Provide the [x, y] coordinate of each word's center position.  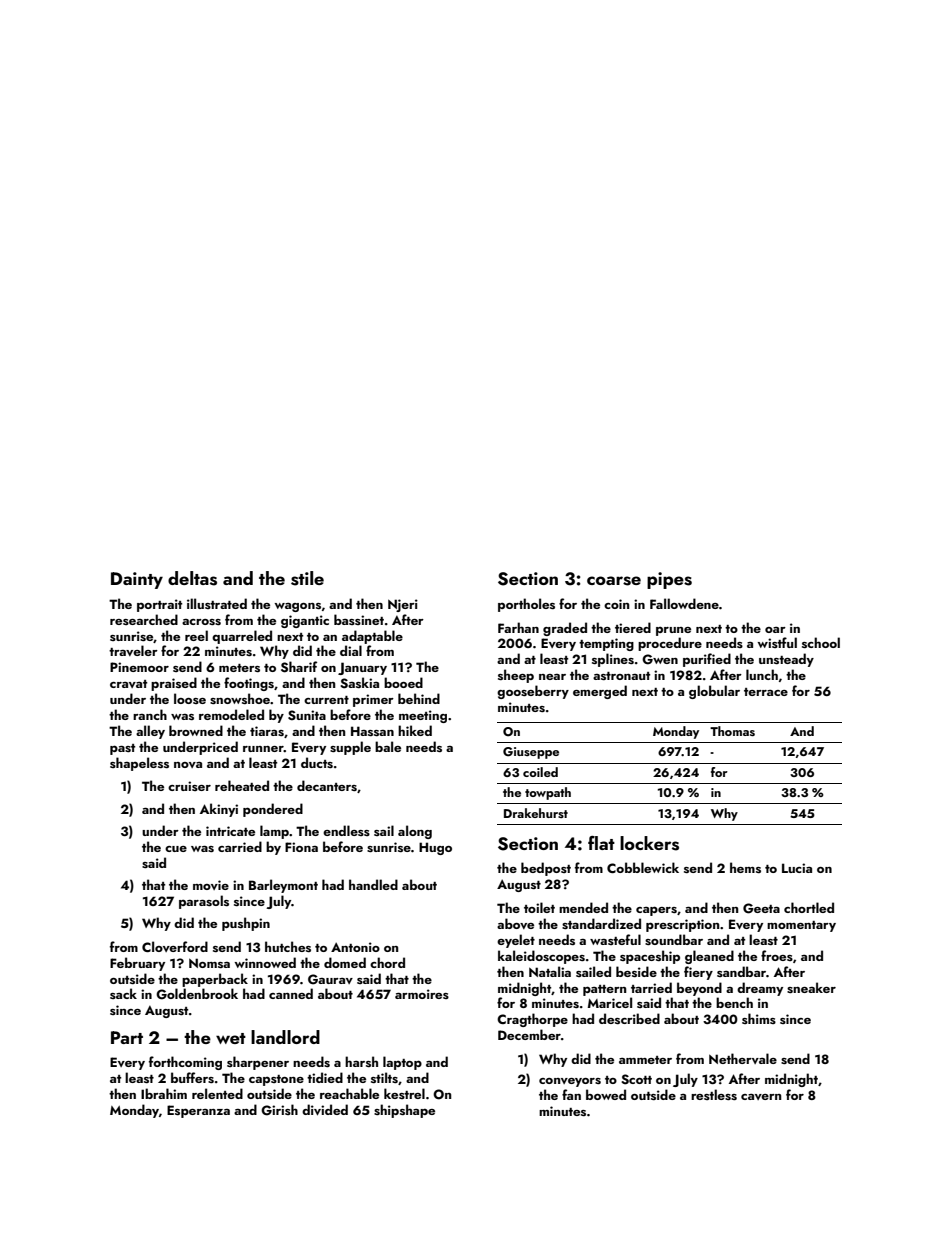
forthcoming [185, 1063]
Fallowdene [684, 603]
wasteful [615, 939]
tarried [651, 987]
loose [190, 698]
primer [373, 700]
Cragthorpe [532, 1020]
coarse [614, 581]
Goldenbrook [197, 994]
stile [307, 578]
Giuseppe [531, 753]
